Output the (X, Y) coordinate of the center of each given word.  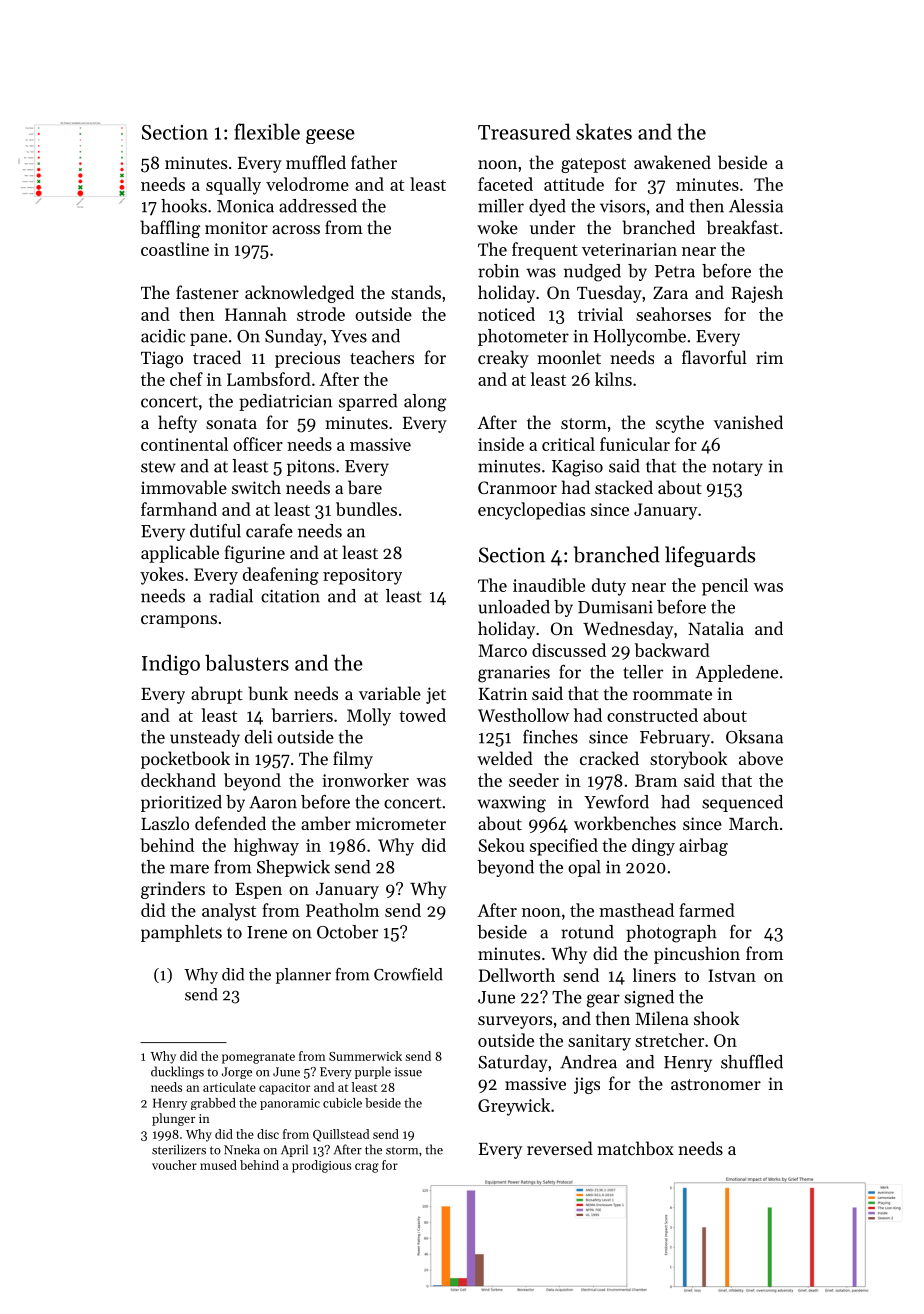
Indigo (171, 664)
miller (501, 206)
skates (604, 131)
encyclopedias (531, 511)
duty (609, 587)
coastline (175, 249)
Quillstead (341, 1135)
